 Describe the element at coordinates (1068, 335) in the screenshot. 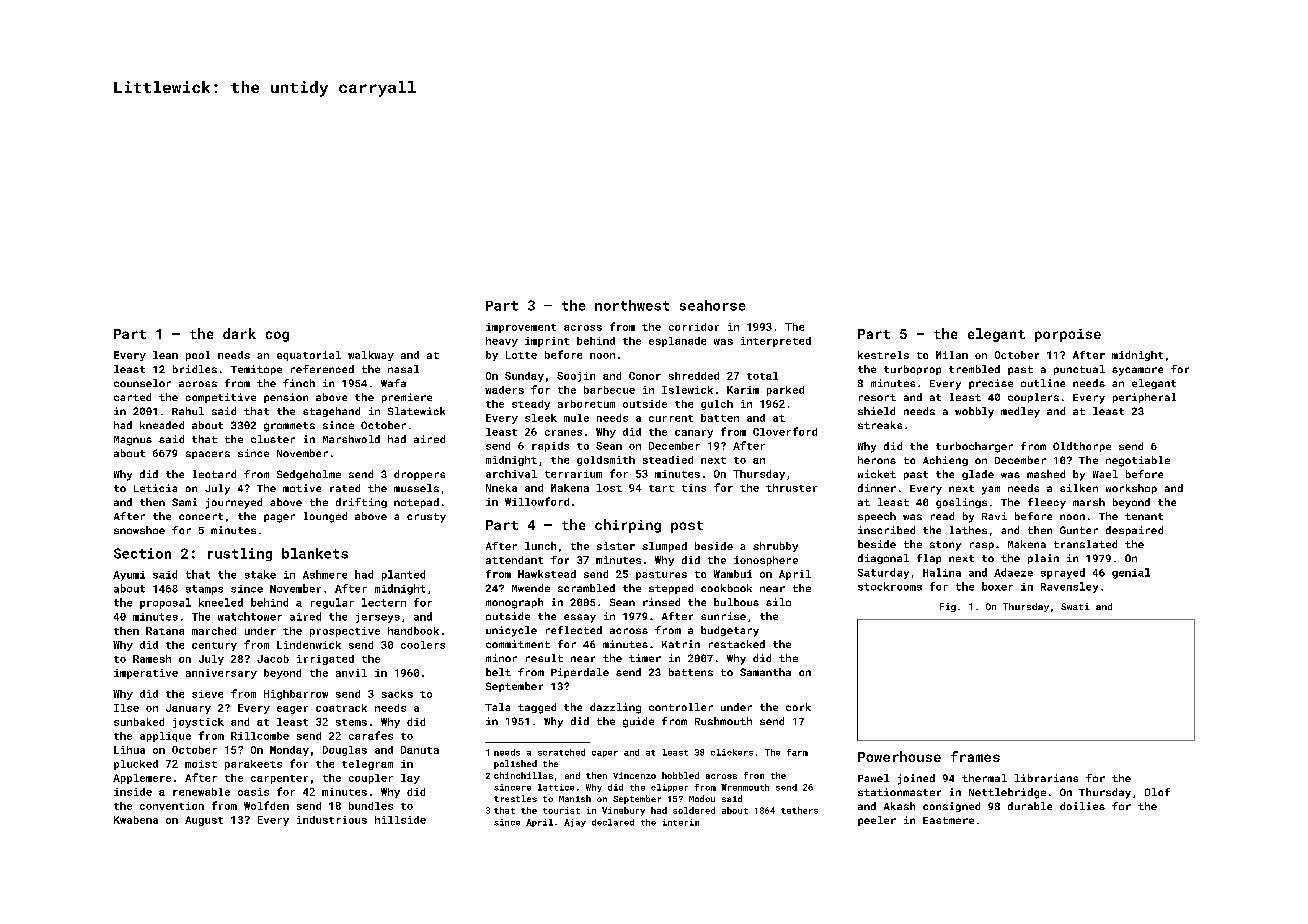

I see `porpoise` at that location.
